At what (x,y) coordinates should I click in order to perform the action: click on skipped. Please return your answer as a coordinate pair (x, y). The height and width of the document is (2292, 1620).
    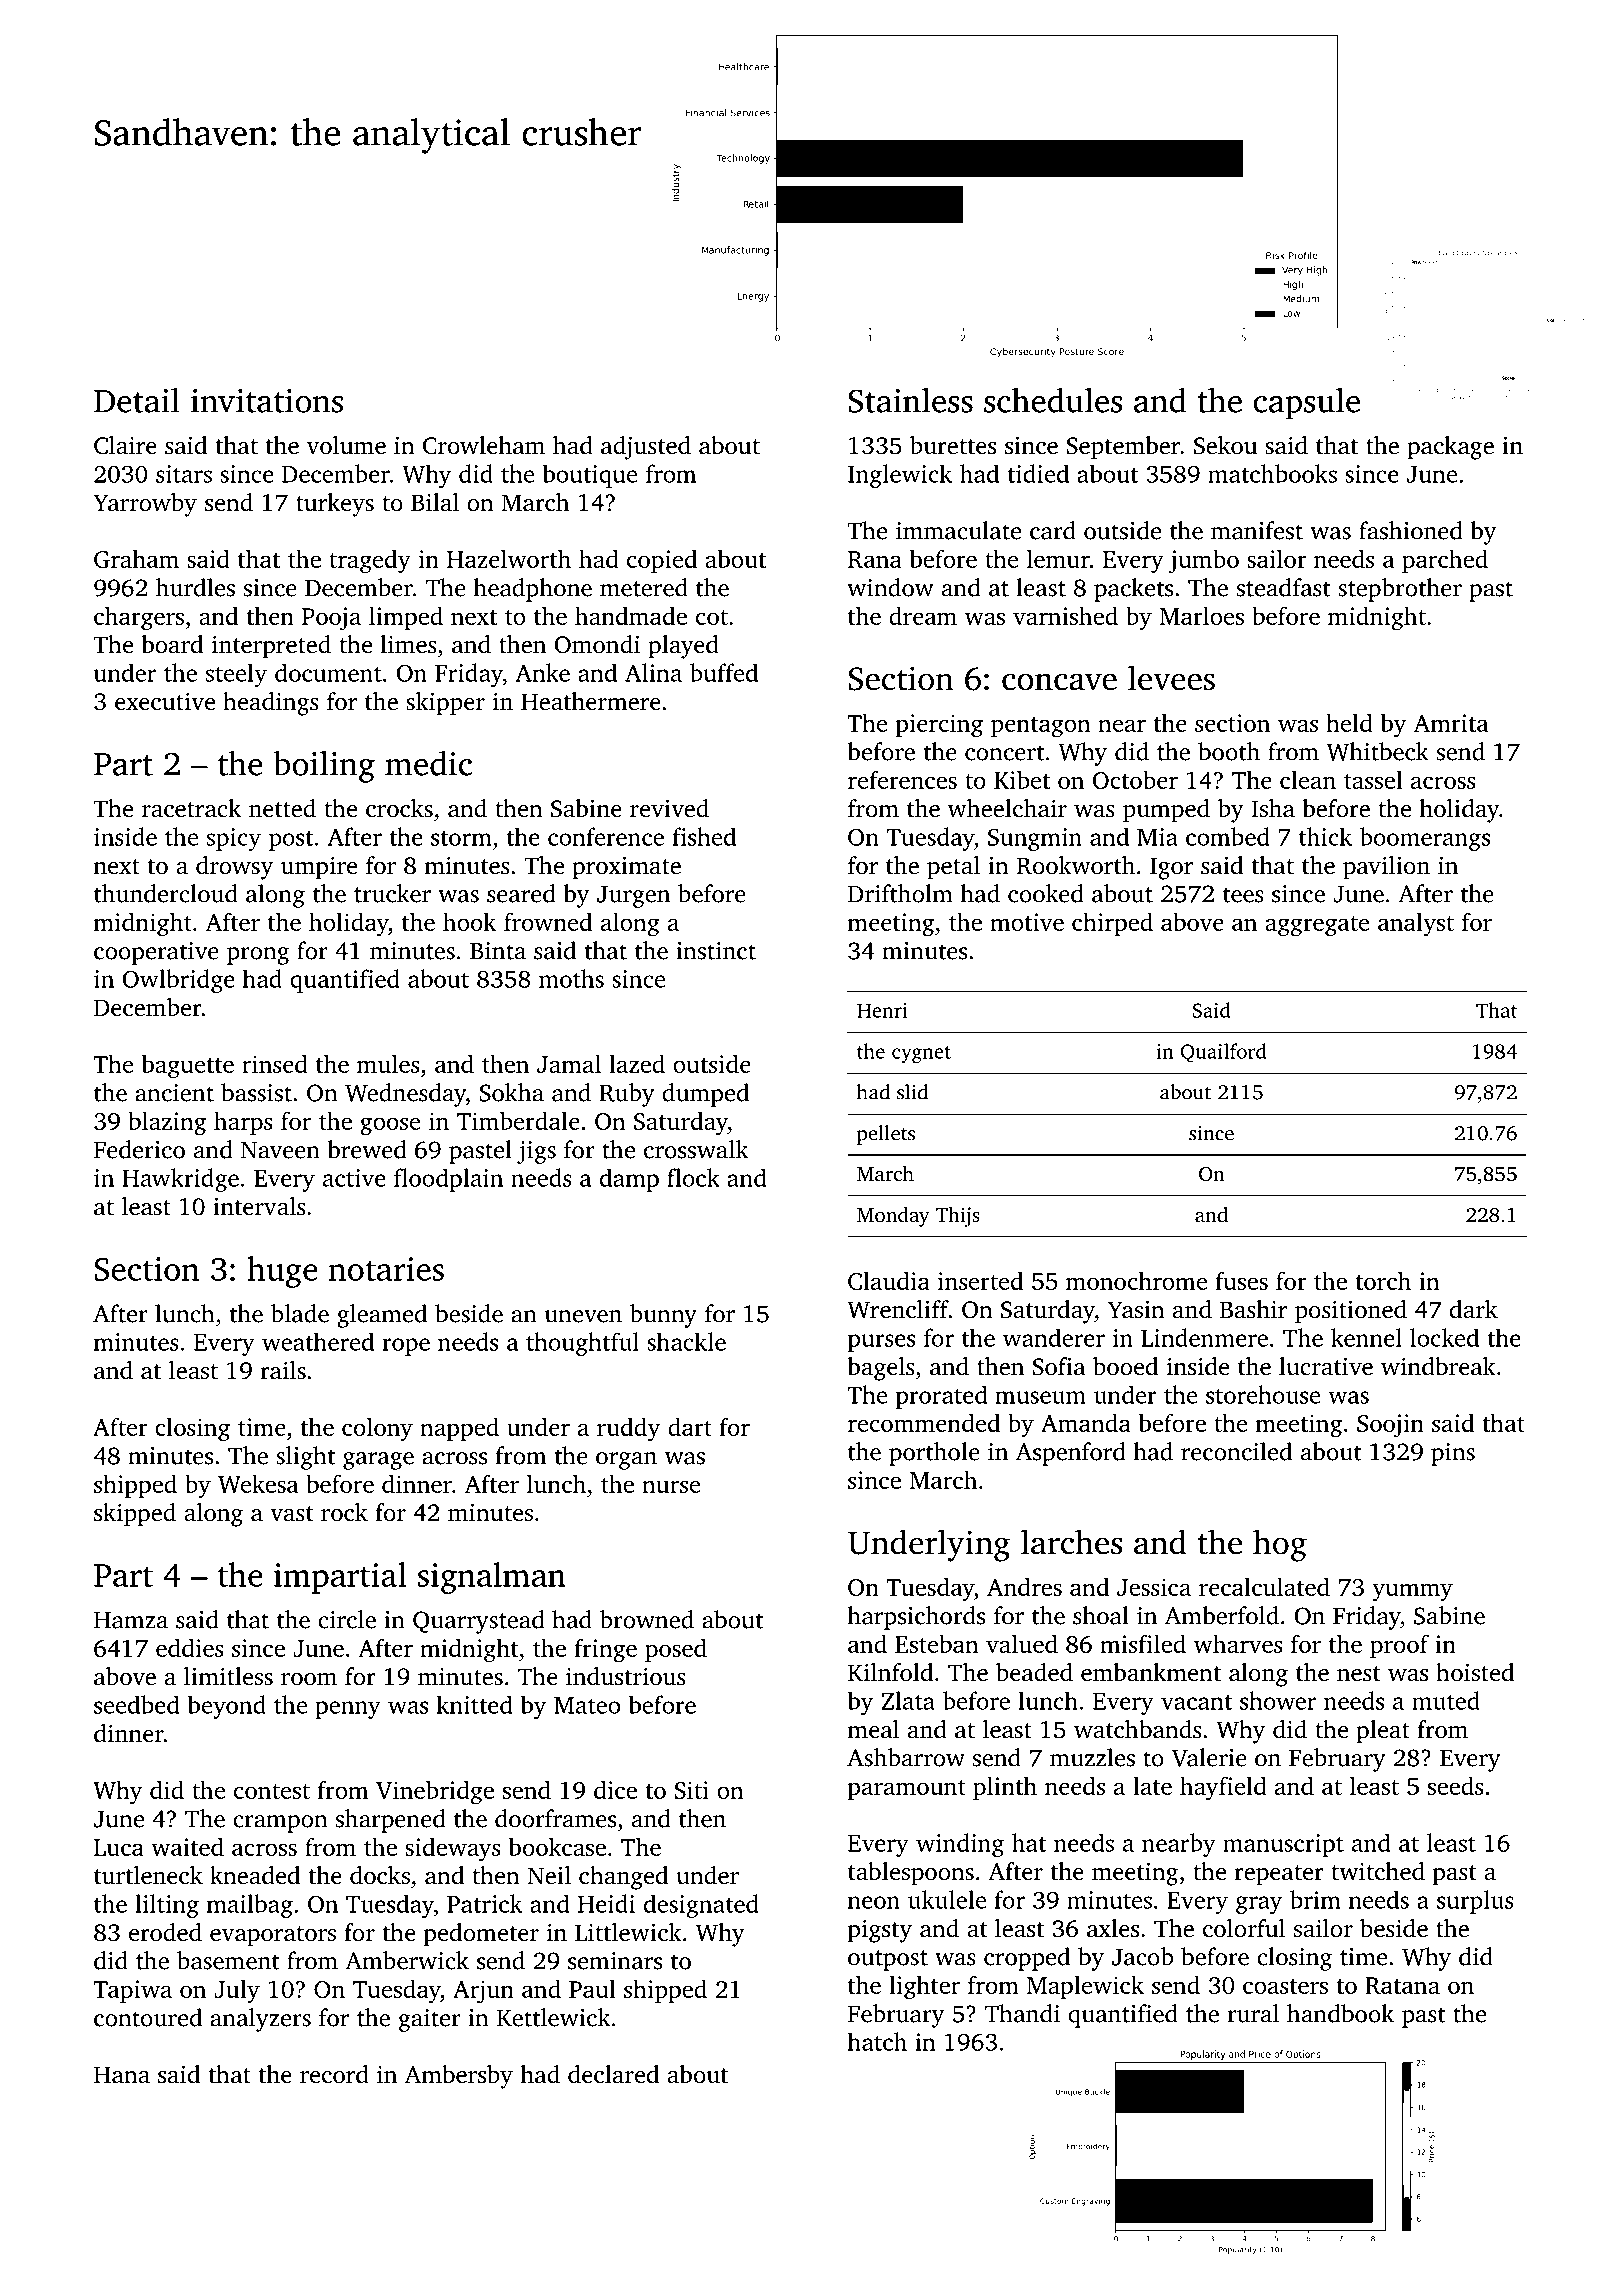
    Looking at the image, I should click on (135, 1515).
